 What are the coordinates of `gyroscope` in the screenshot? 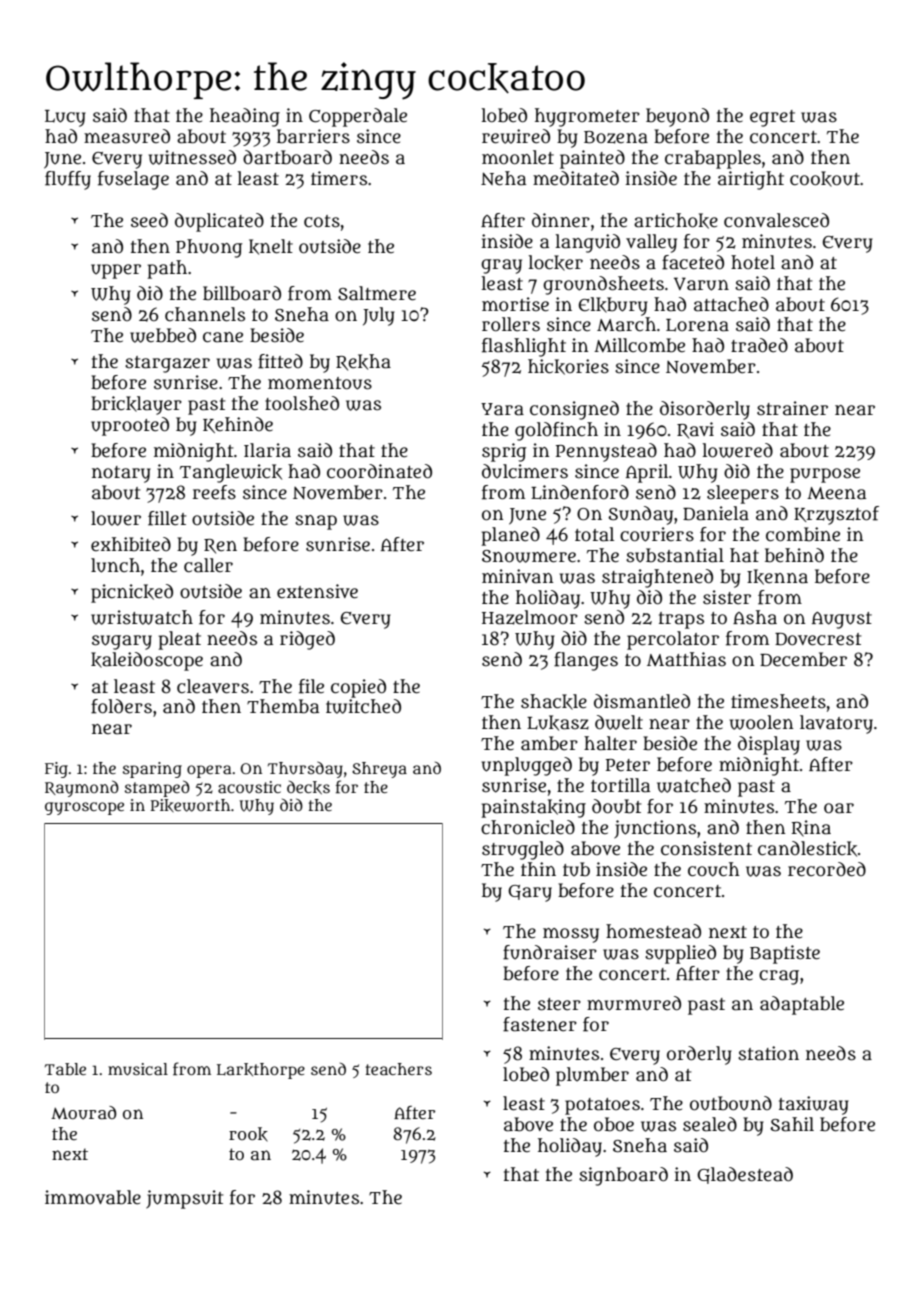 It's located at (84, 808).
